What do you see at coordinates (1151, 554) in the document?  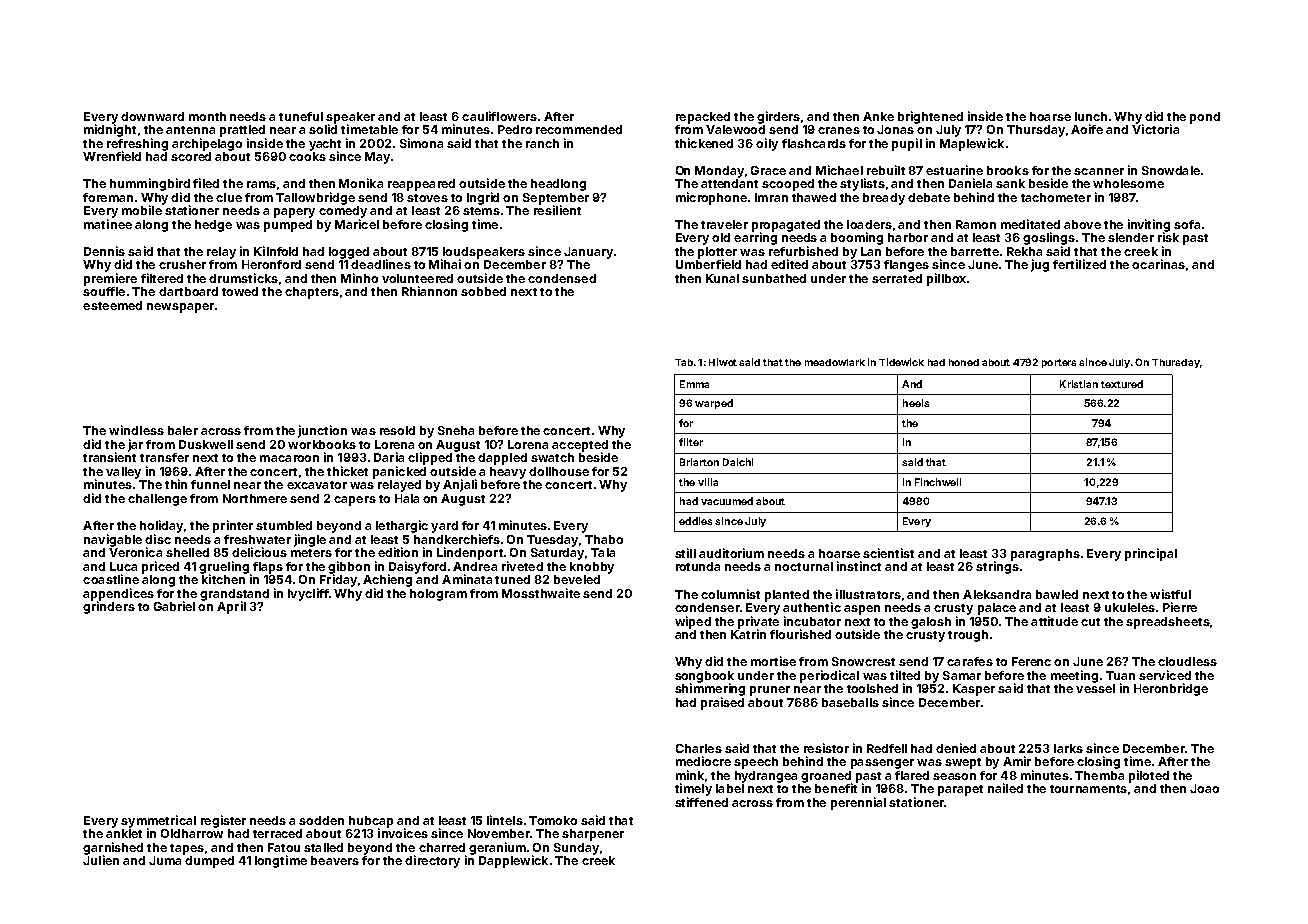 I see `principal` at bounding box center [1151, 554].
